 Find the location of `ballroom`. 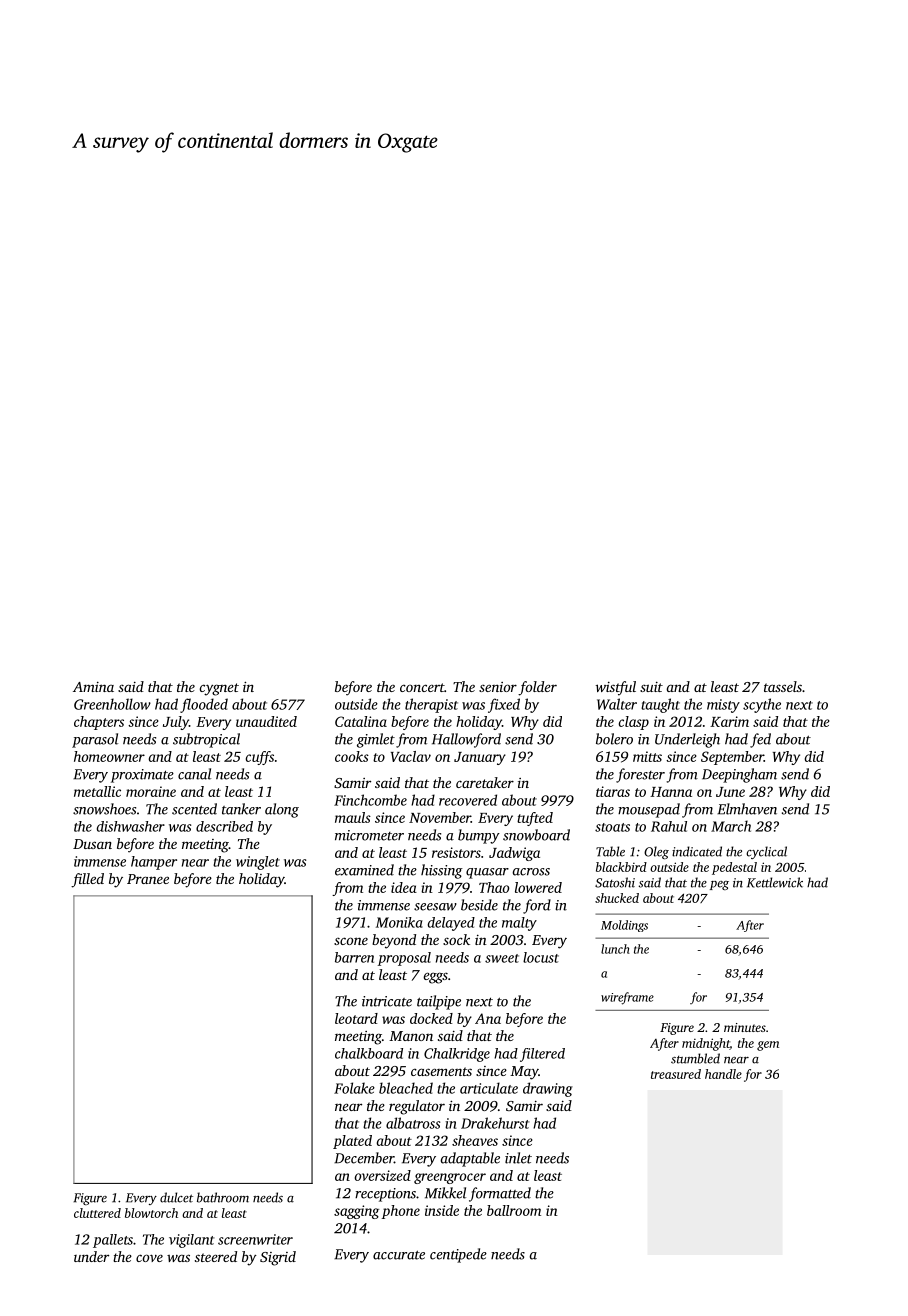

ballroom is located at coordinates (514, 1210).
